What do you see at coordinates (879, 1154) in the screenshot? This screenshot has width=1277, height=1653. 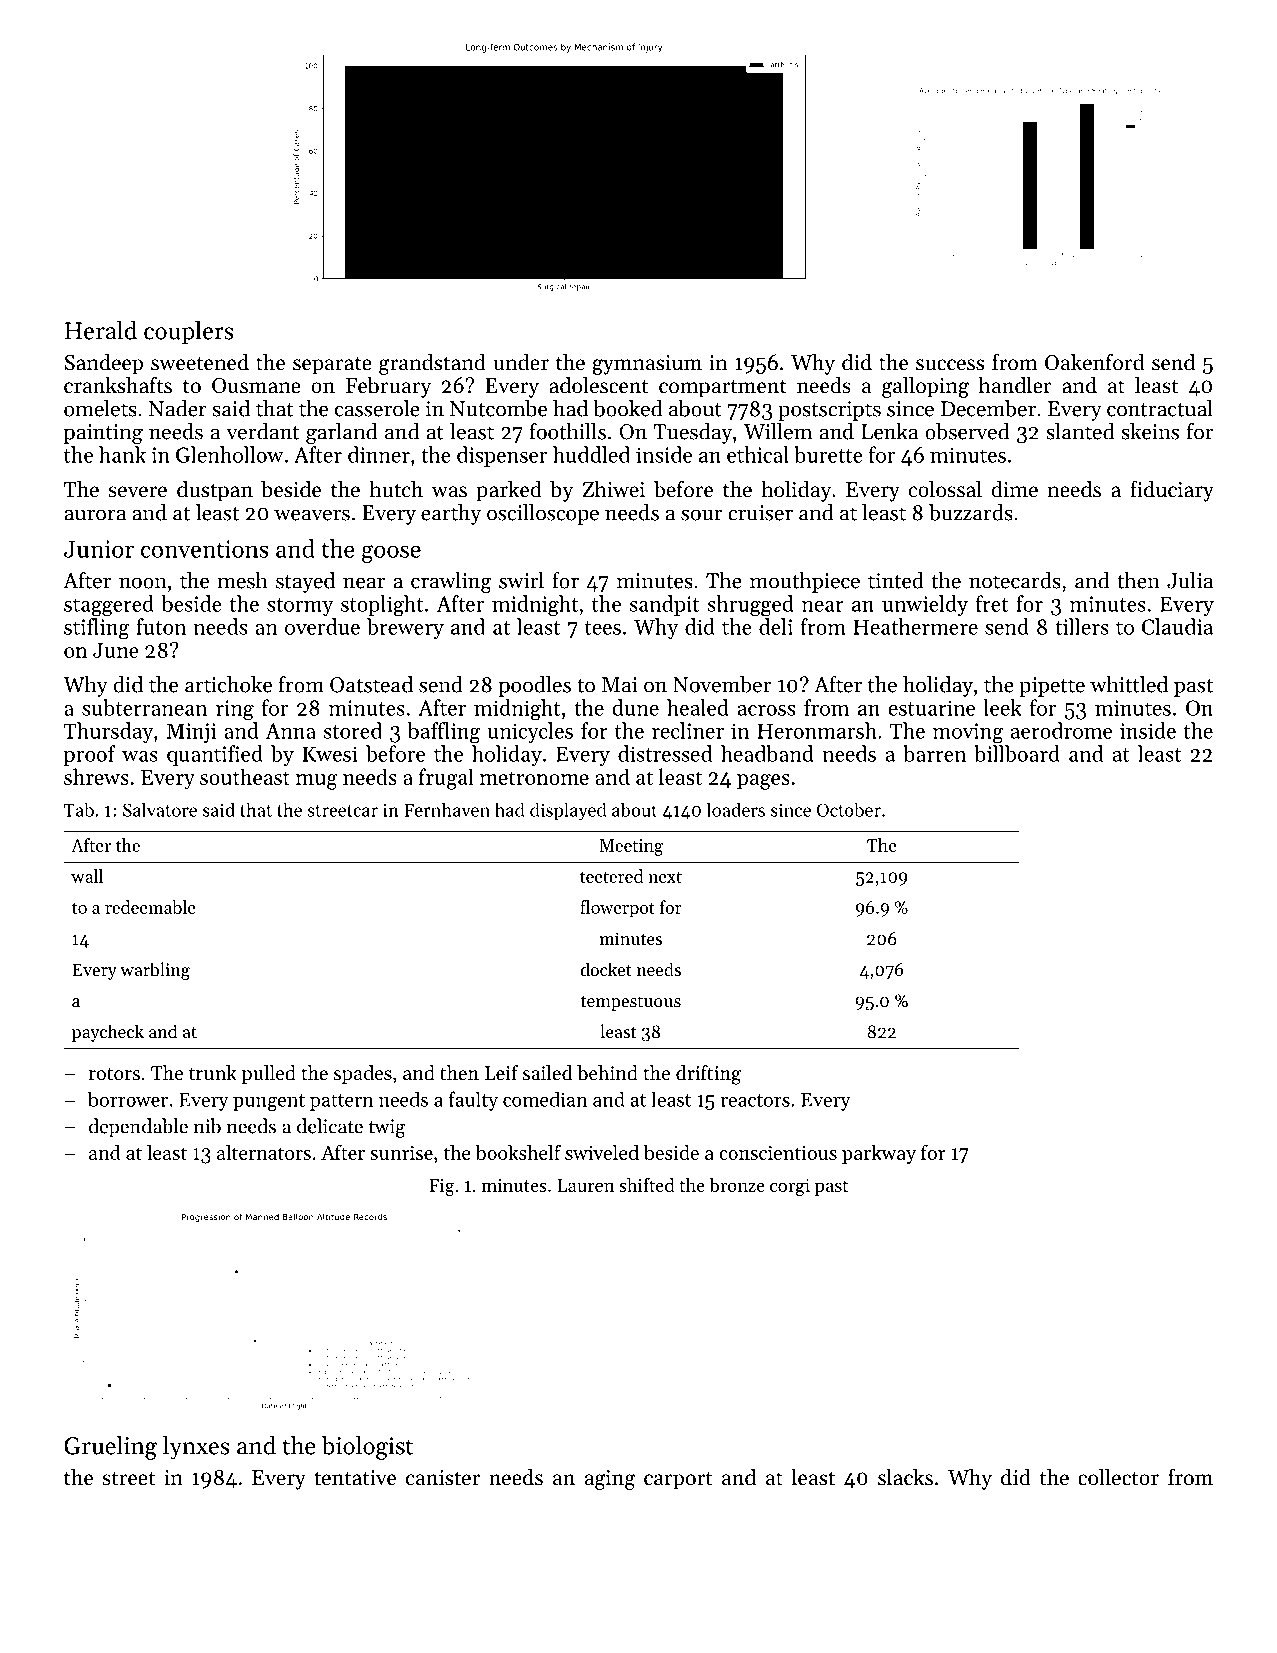 I see `parkway` at bounding box center [879, 1154].
